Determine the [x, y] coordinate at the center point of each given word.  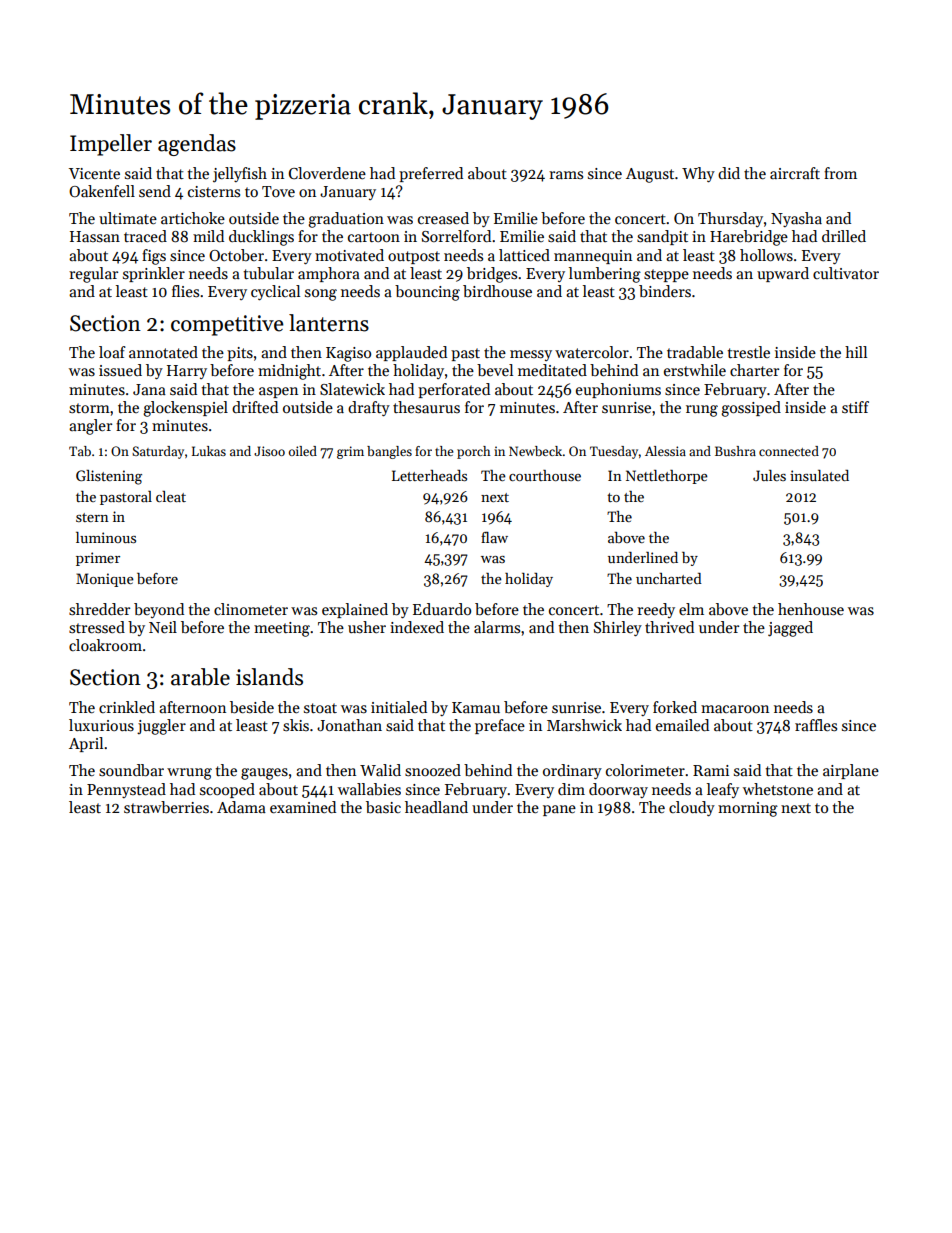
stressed [97, 627]
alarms [497, 627]
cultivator [846, 273]
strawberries [166, 807]
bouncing [427, 293]
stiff [855, 407]
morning [748, 809]
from [840, 173]
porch [474, 452]
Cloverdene [327, 173]
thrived [669, 627]
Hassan [95, 236]
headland [436, 807]
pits [240, 354]
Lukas [209, 451]
